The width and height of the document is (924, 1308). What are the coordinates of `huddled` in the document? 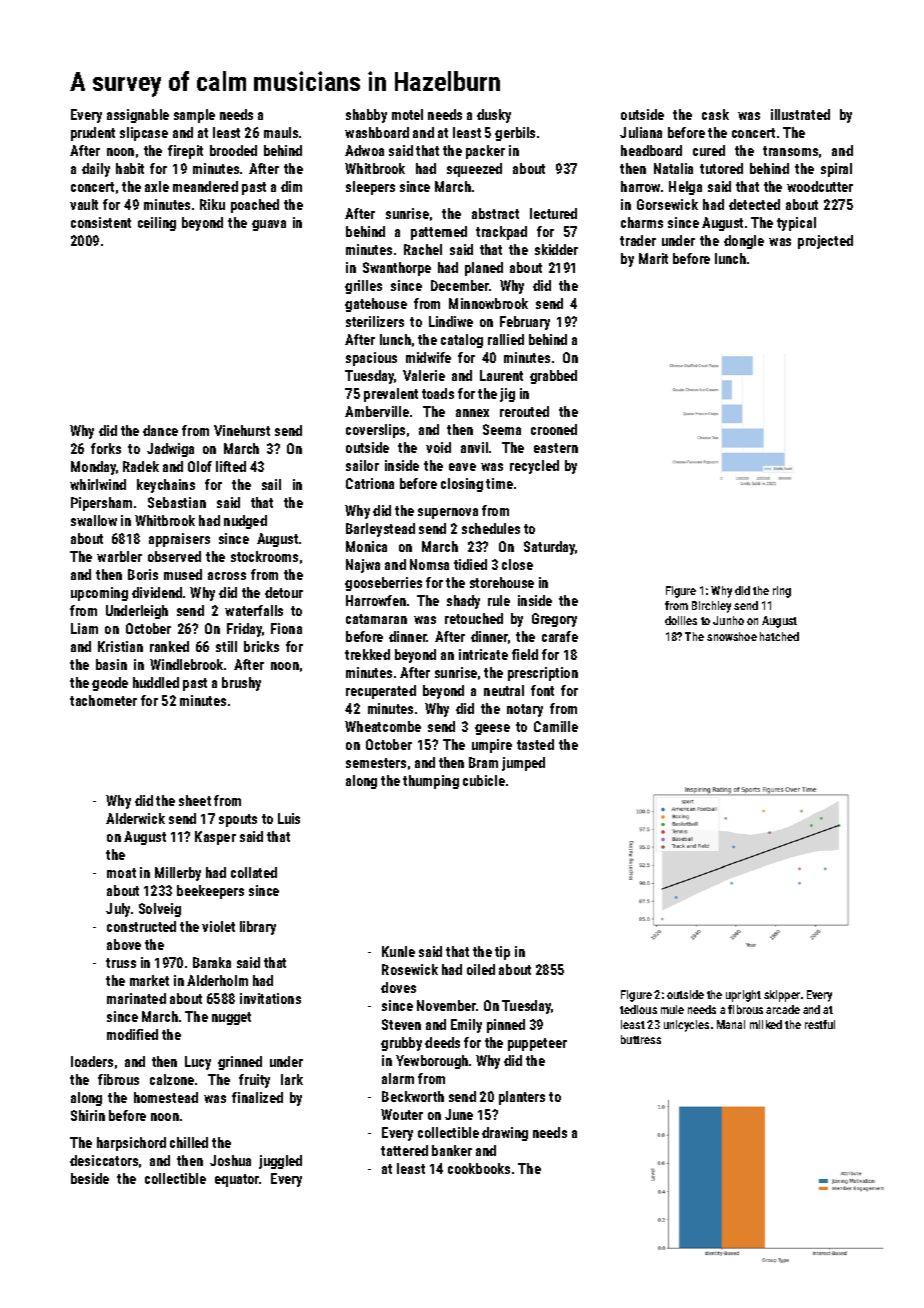 It's located at (156, 682).
